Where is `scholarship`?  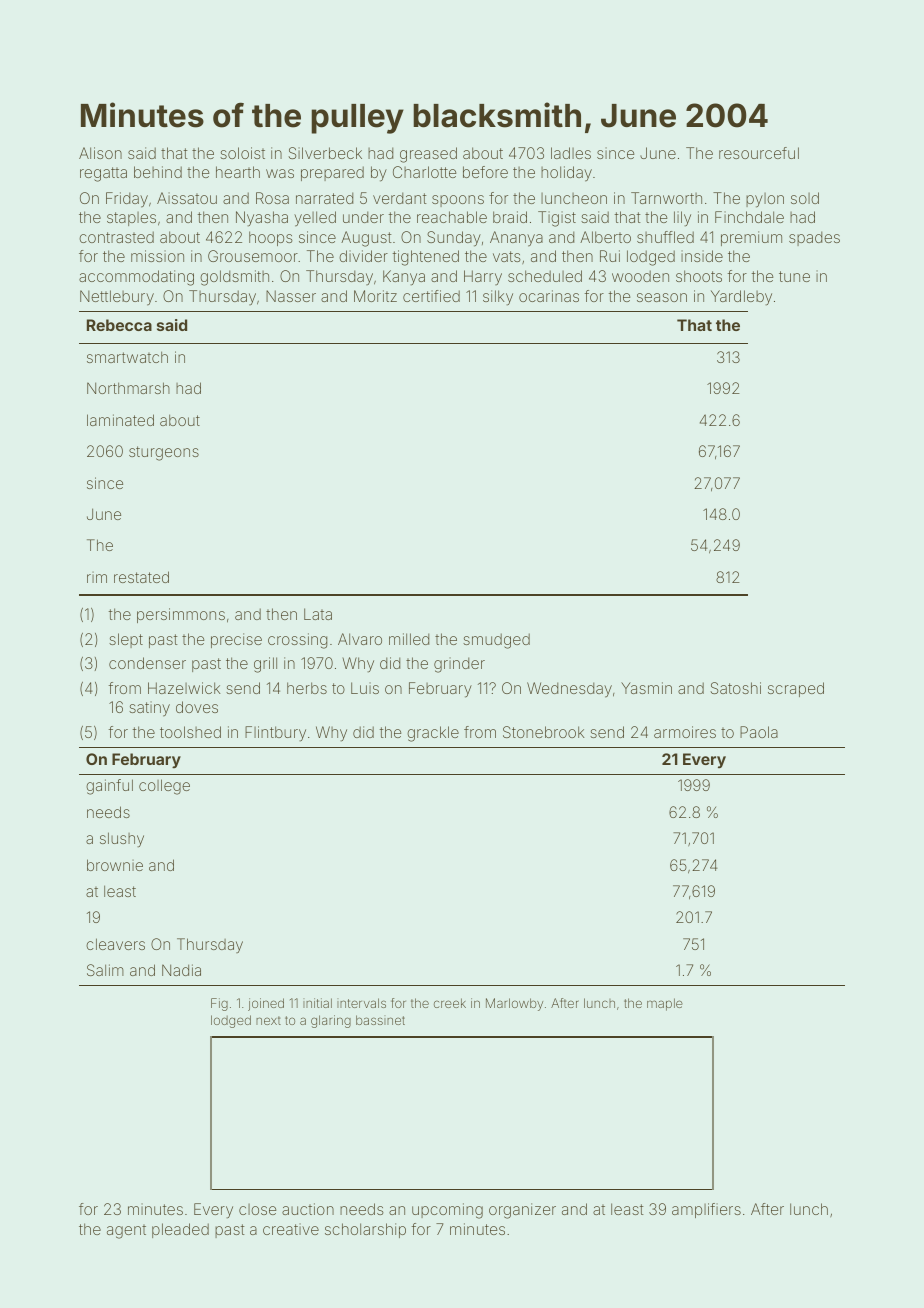 scholarship is located at coordinates (365, 1230).
